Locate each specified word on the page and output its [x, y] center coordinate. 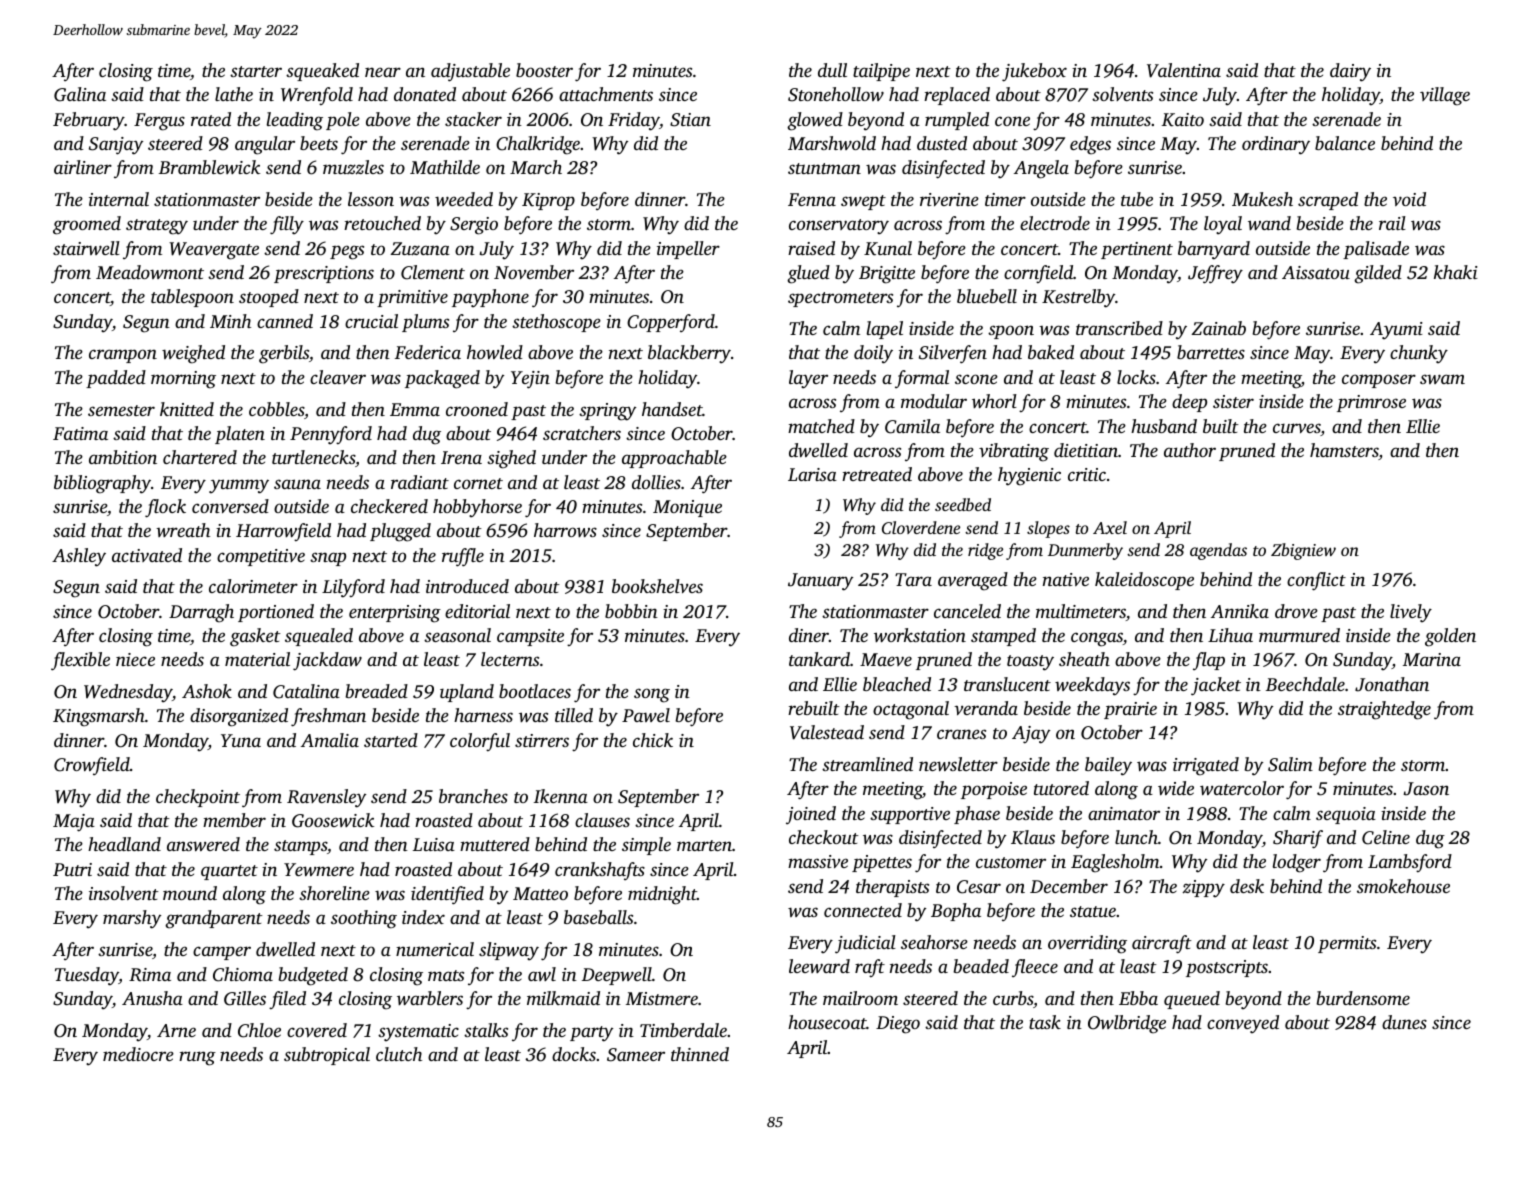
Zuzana [420, 248]
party [591, 1034]
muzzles [353, 167]
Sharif [1298, 839]
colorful [480, 742]
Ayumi [1396, 331]
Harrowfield [283, 532]
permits [1347, 944]
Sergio [474, 226]
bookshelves [657, 586]
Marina [1432, 659]
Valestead [827, 732]
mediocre [138, 1054]
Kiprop [548, 201]
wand [1269, 223]
